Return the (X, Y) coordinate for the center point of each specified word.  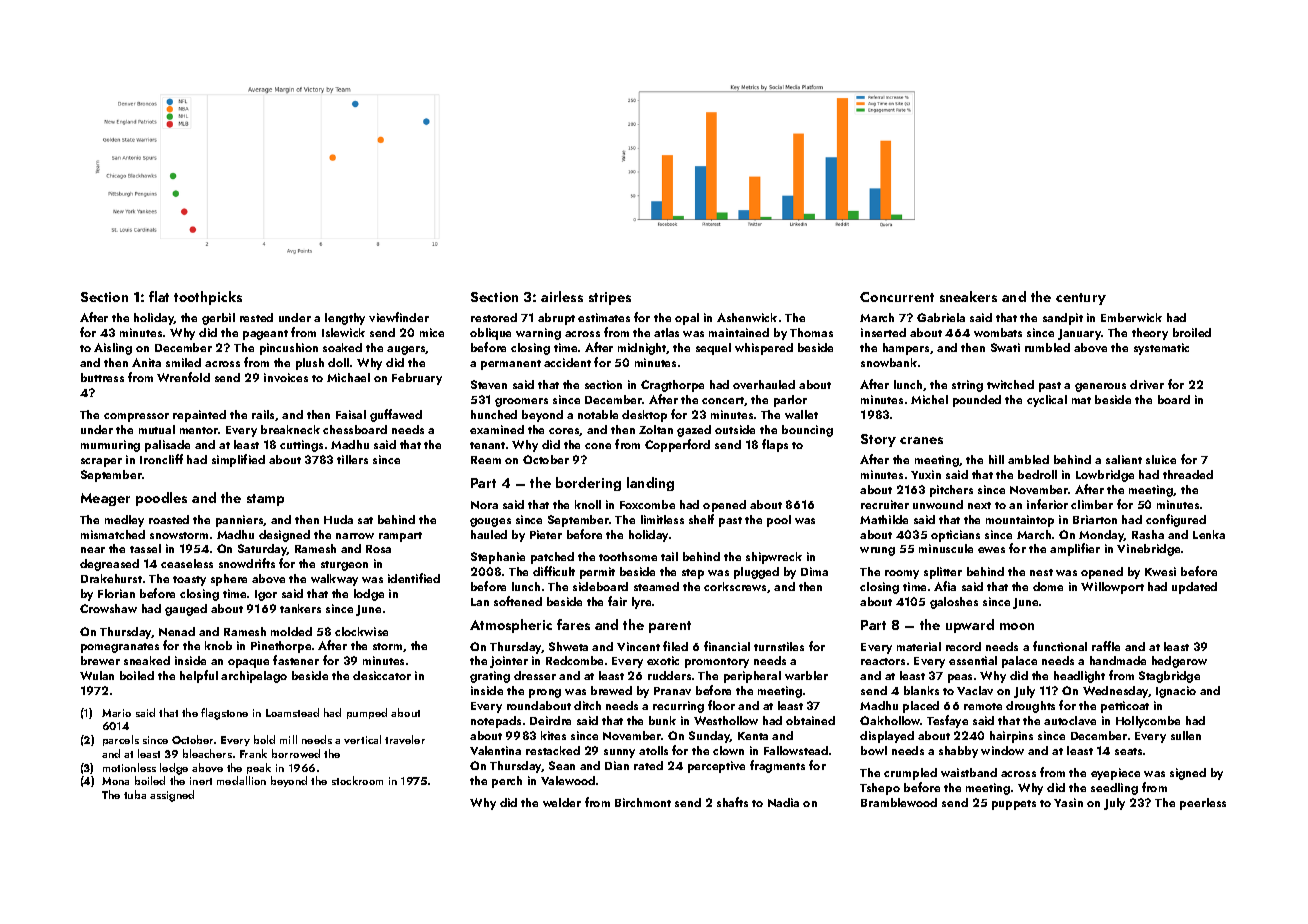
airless (562, 296)
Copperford (677, 445)
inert (201, 781)
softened (518, 601)
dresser (535, 675)
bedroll (1037, 474)
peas (960, 678)
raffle (1106, 646)
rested (256, 317)
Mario (116, 713)
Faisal (351, 414)
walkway (334, 580)
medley (124, 521)
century (1081, 299)
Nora (484, 505)
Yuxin (926, 474)
